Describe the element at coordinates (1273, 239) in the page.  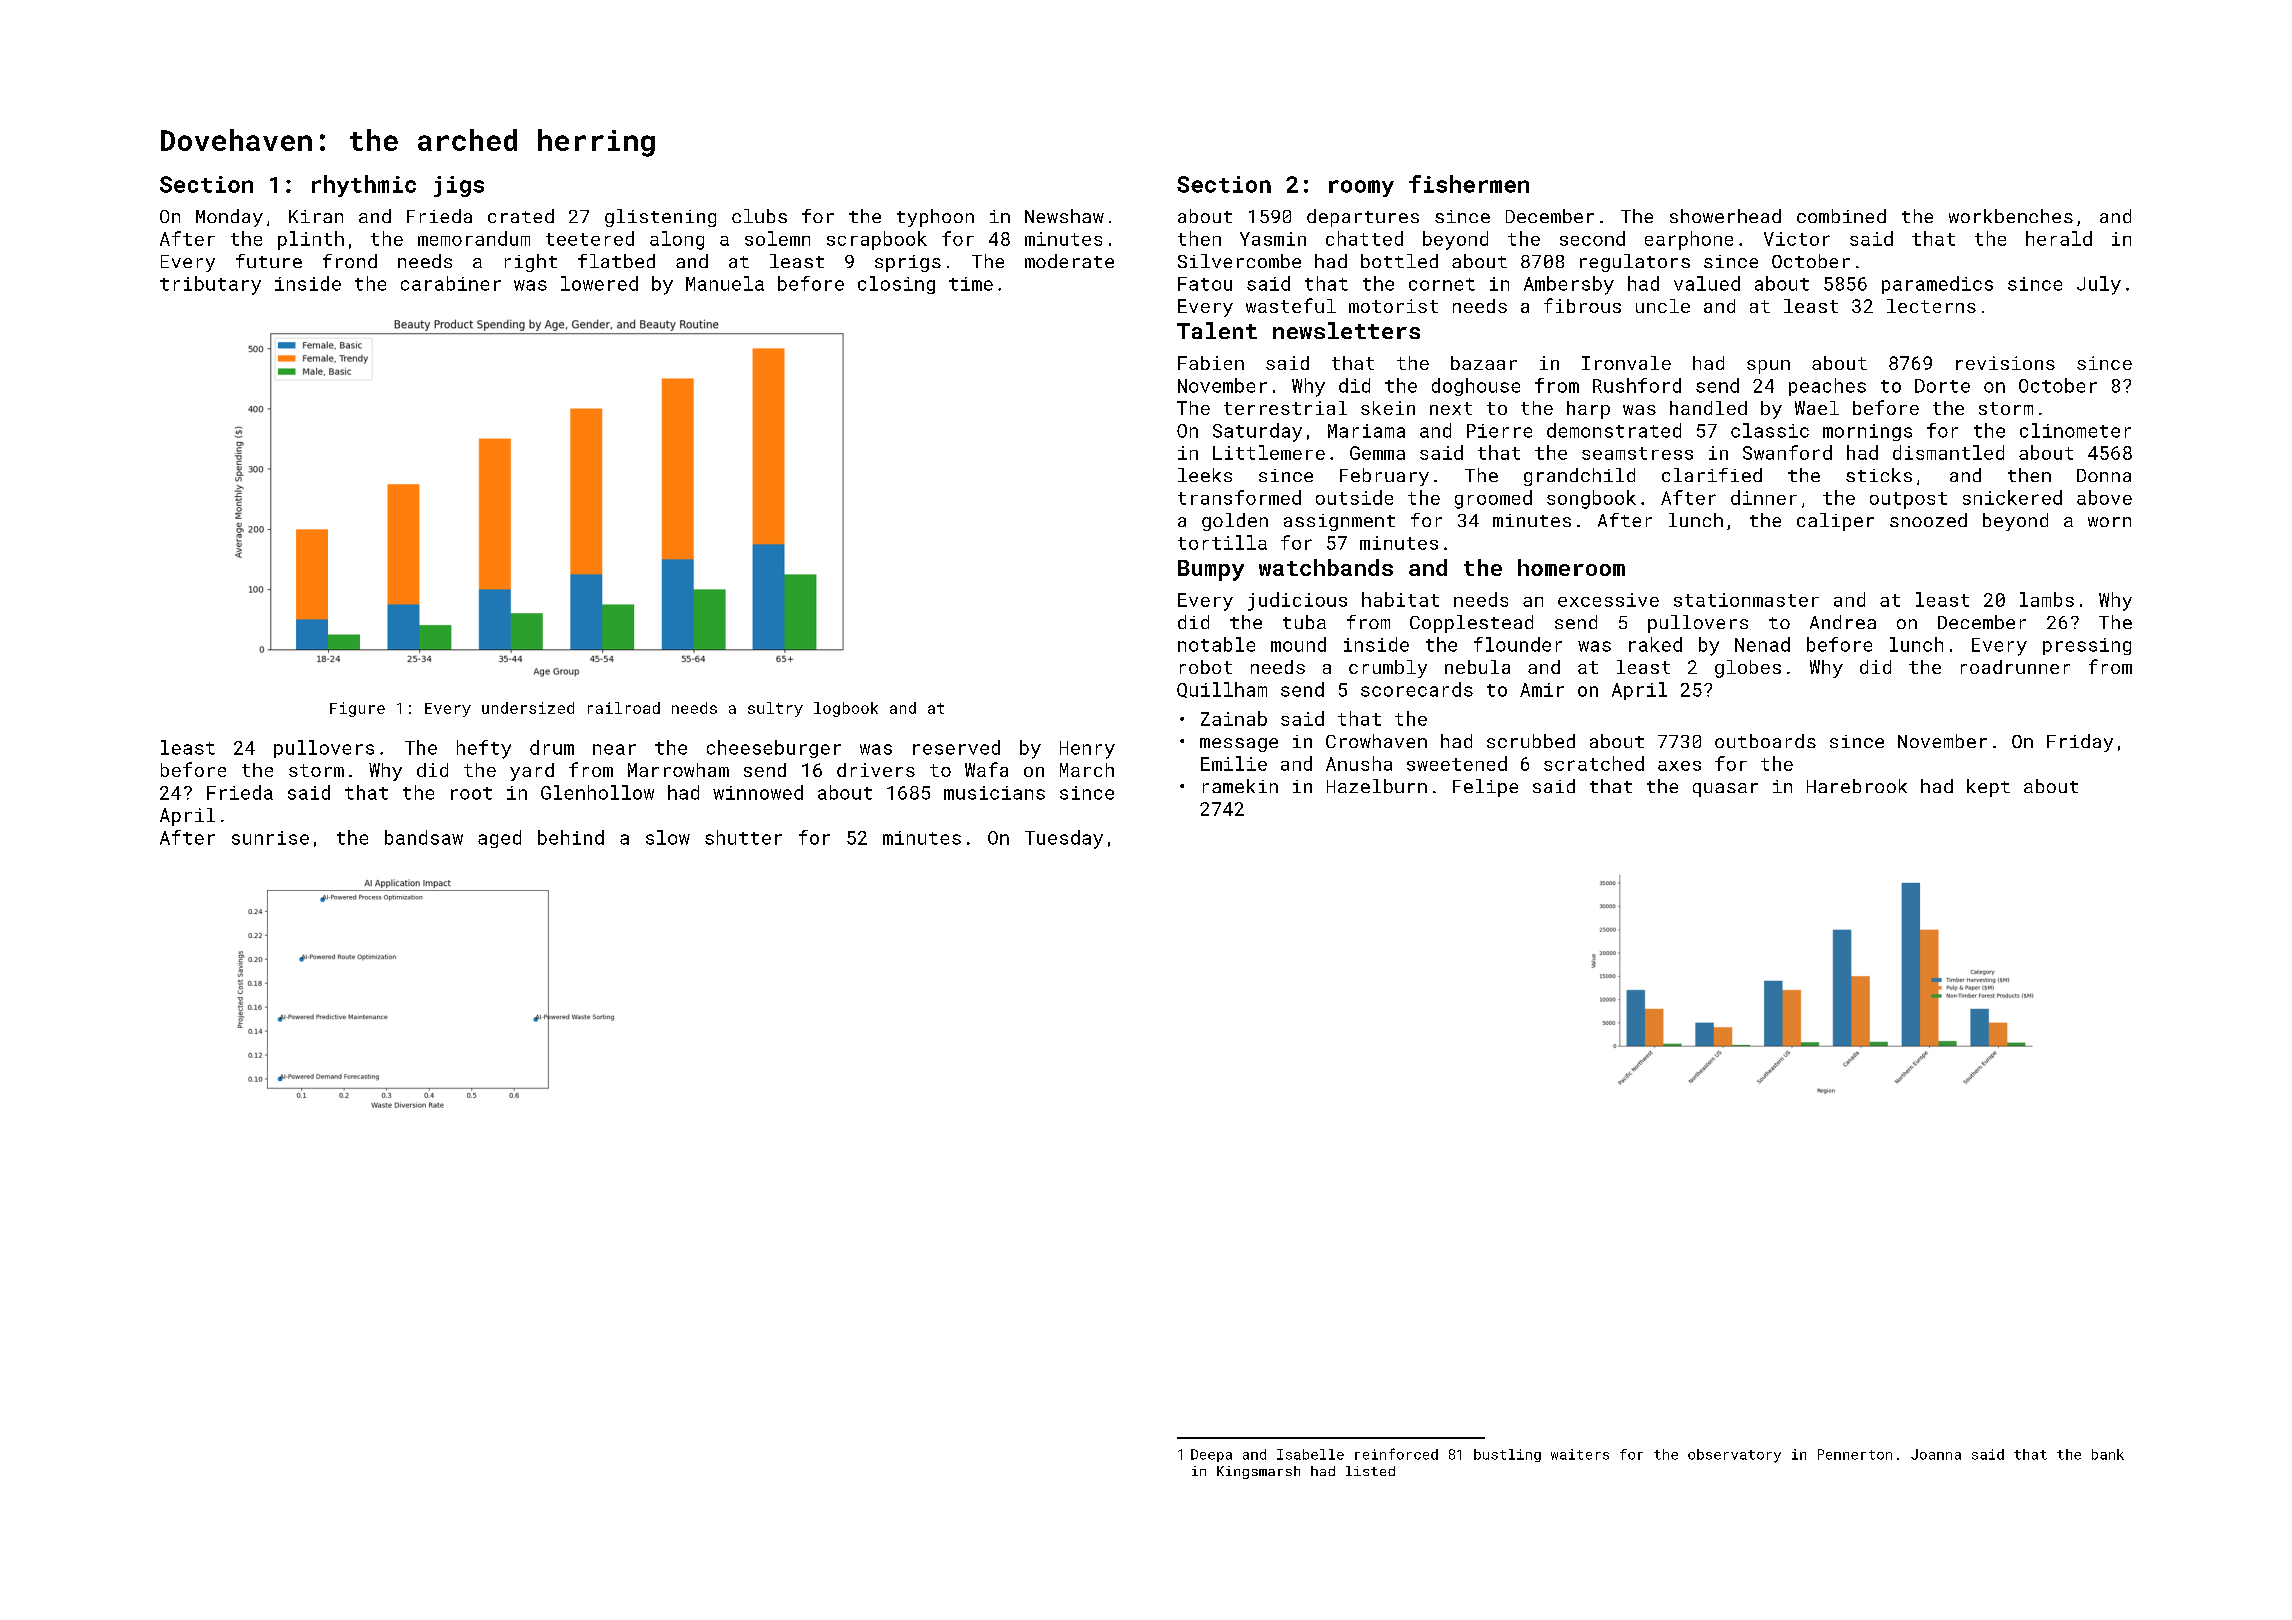
I see `Yasmin` at that location.
